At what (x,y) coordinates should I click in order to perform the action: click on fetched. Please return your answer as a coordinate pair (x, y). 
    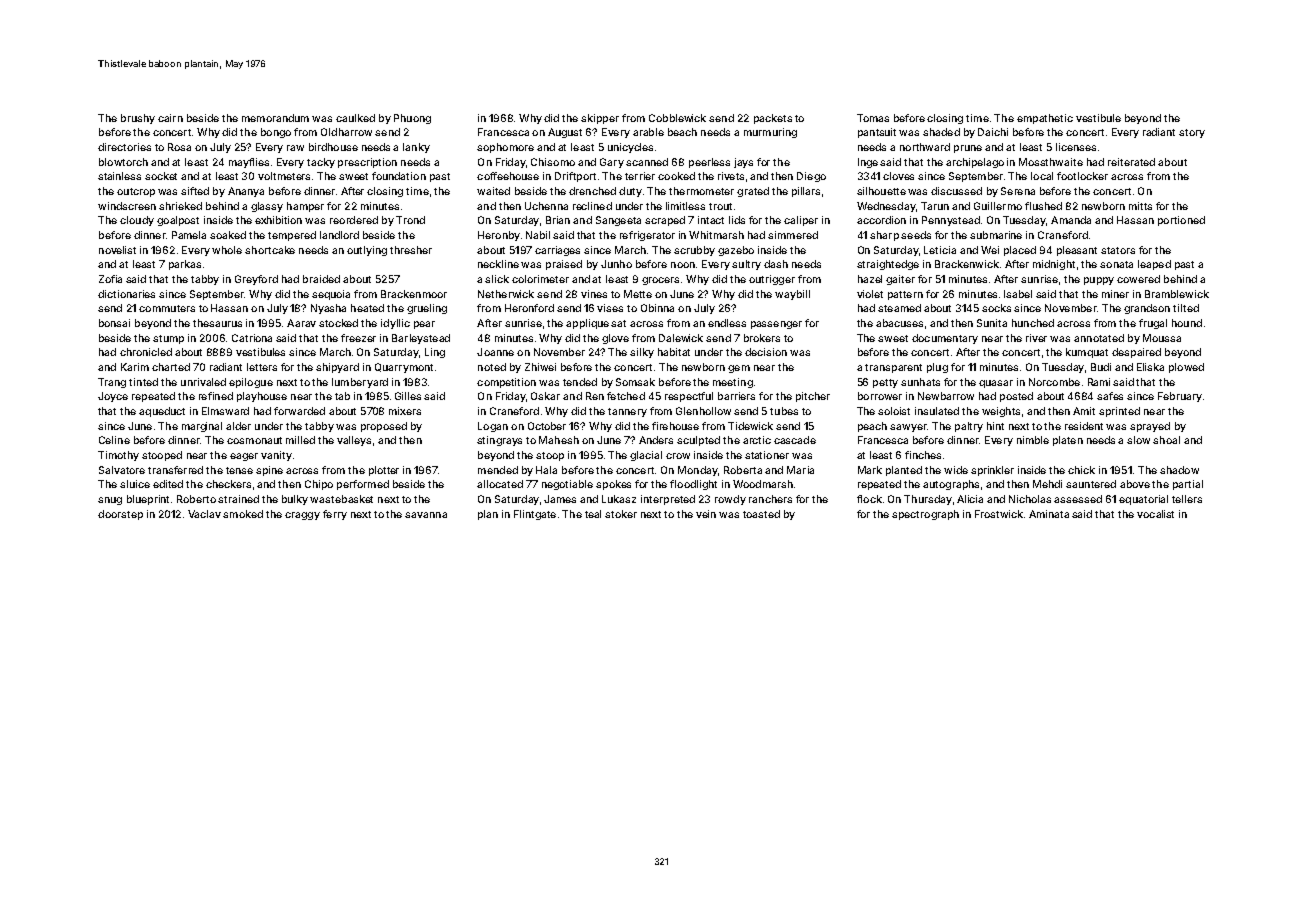
    Looking at the image, I should click on (626, 396).
